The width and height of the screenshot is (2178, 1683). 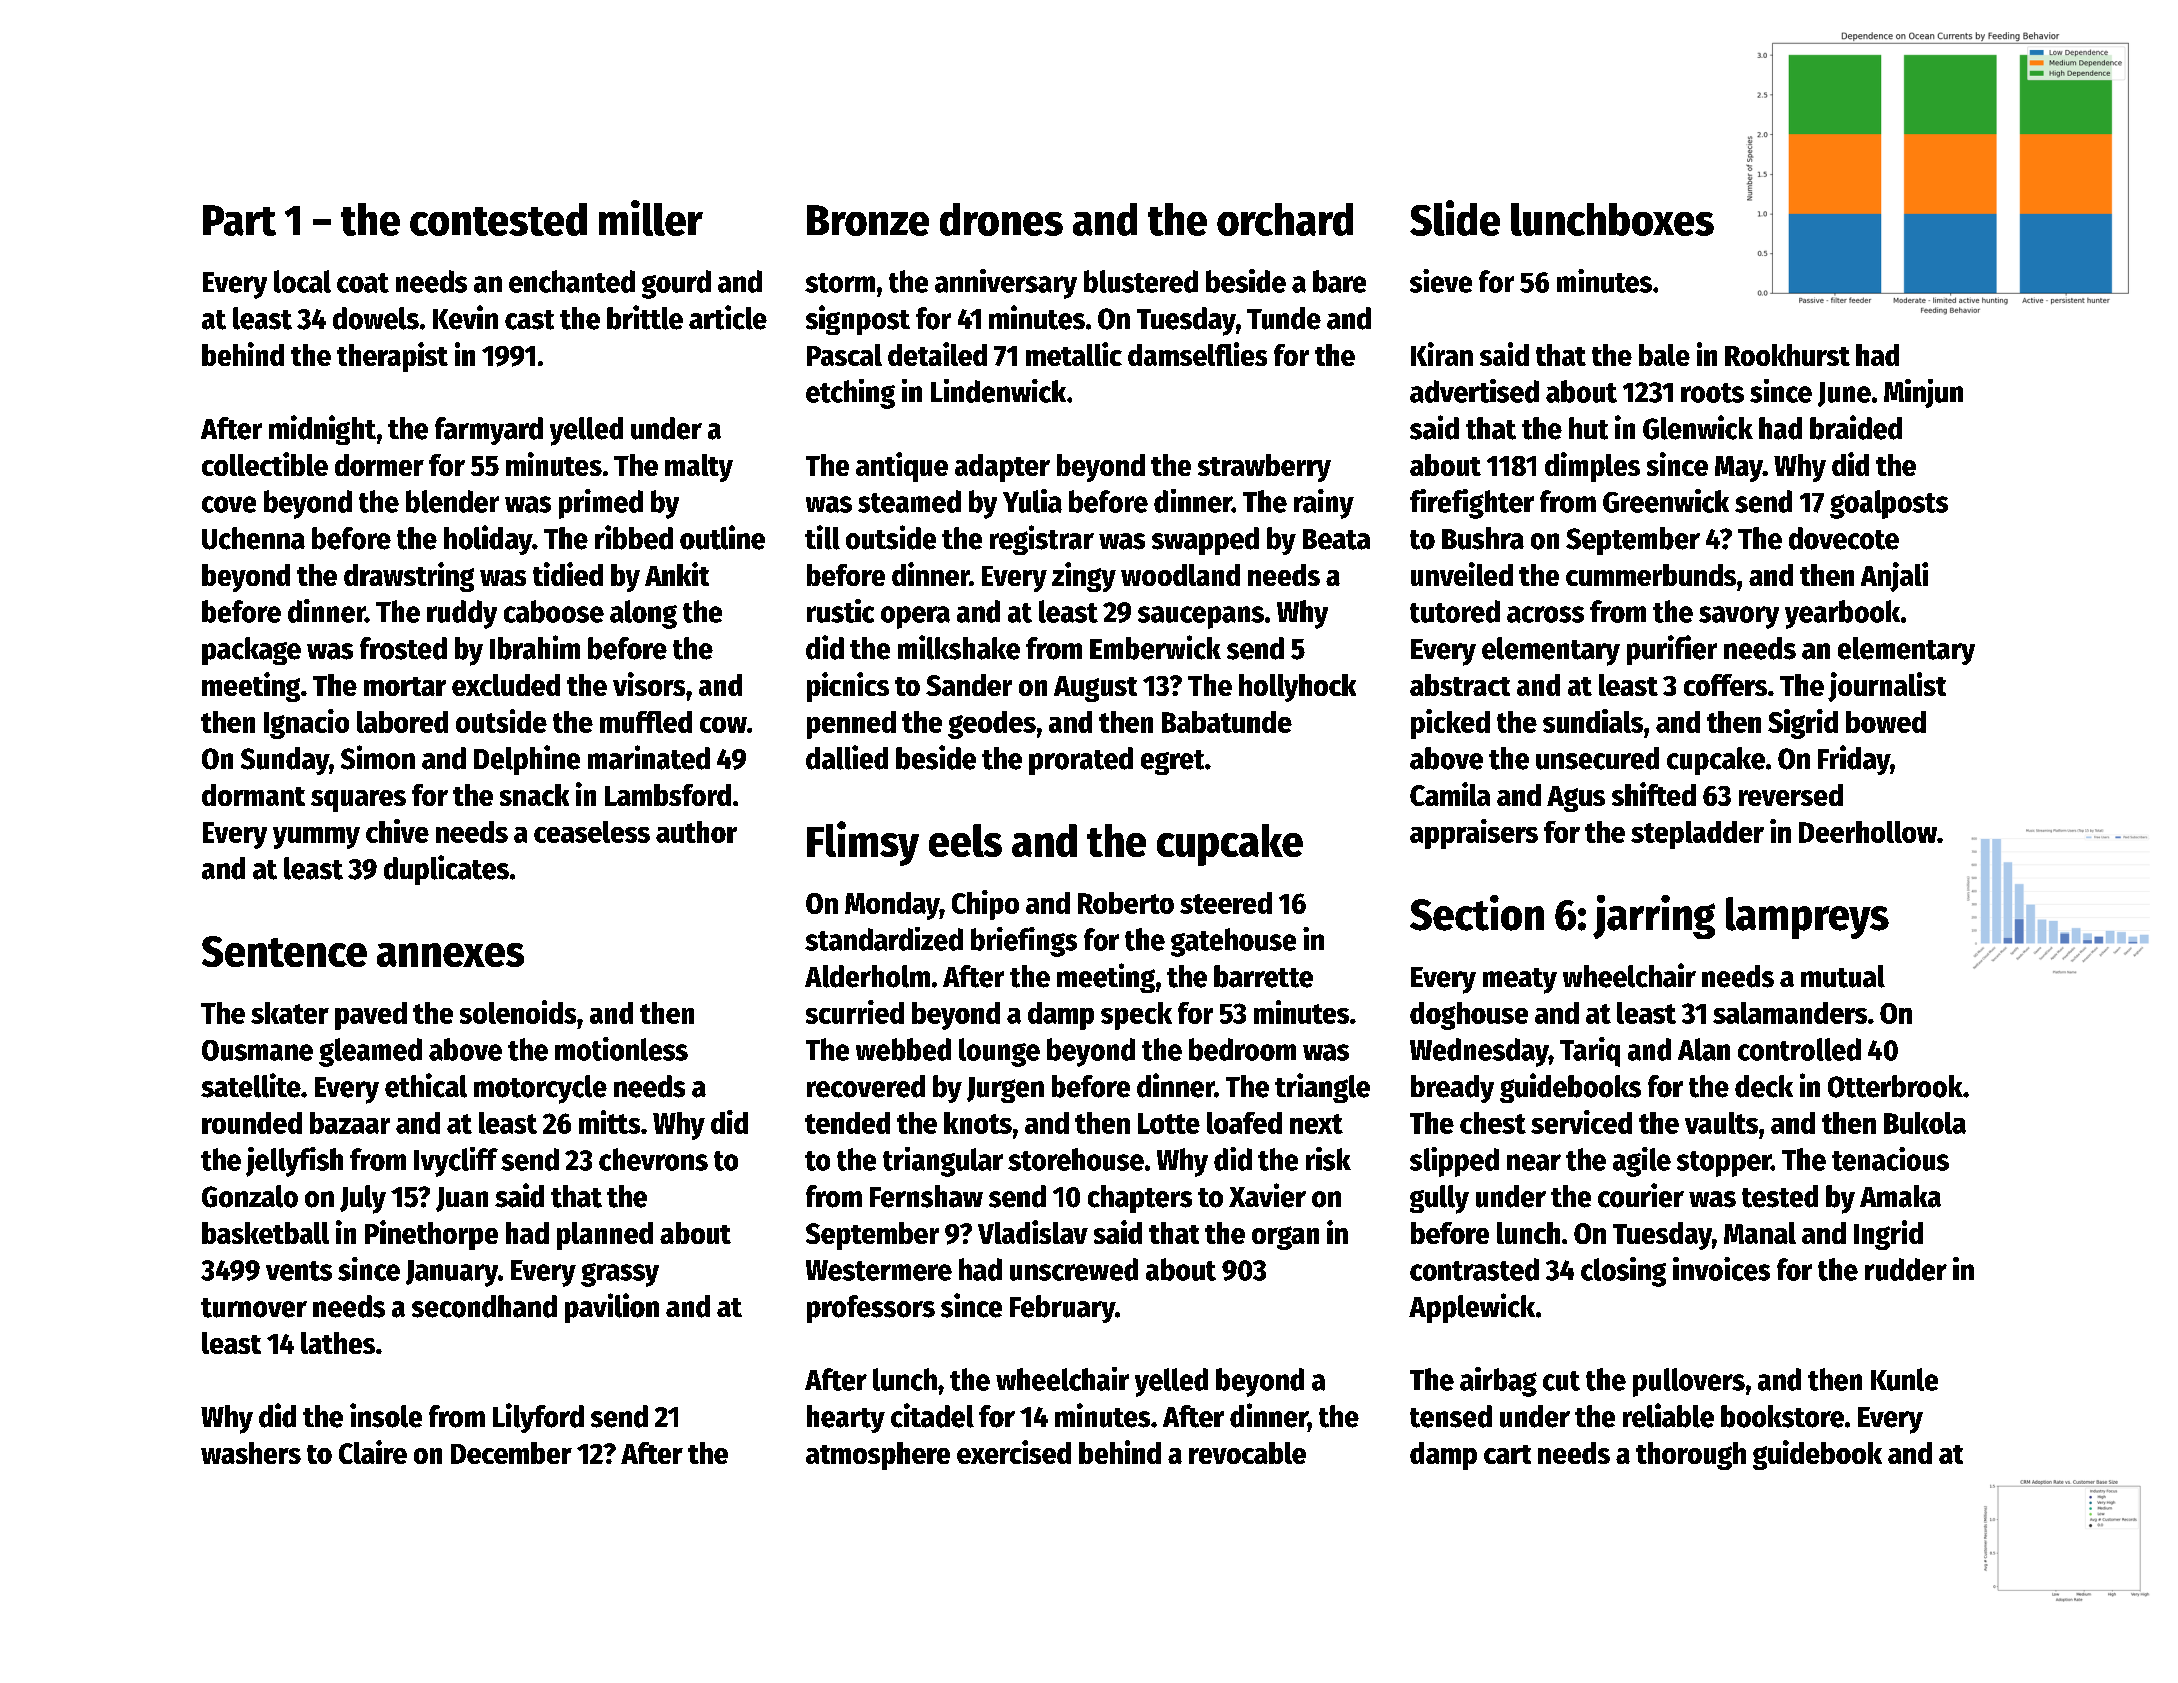 What do you see at coordinates (847, 757) in the screenshot?
I see `dallied` at bounding box center [847, 757].
